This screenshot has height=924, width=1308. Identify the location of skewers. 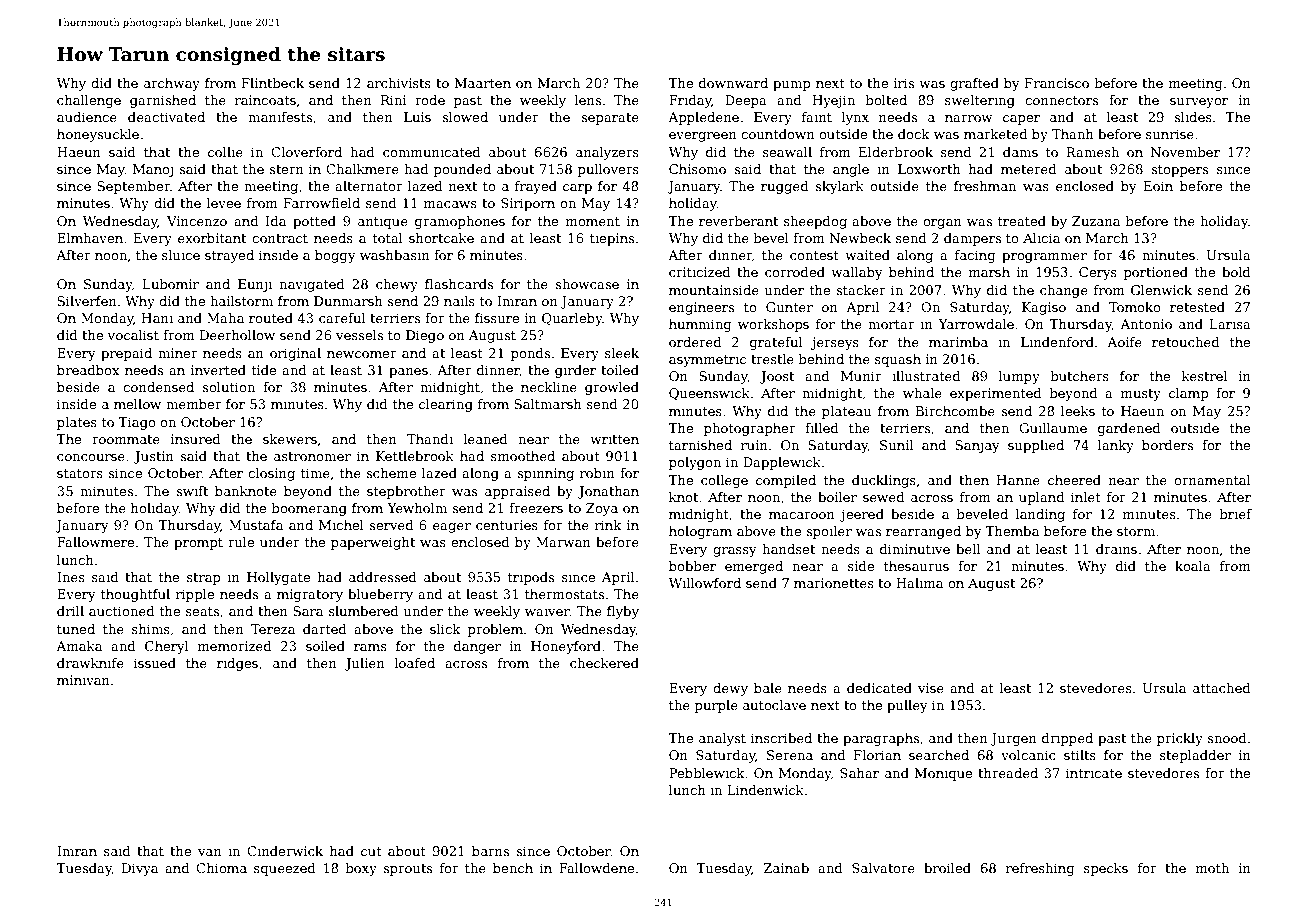
(290, 439).
